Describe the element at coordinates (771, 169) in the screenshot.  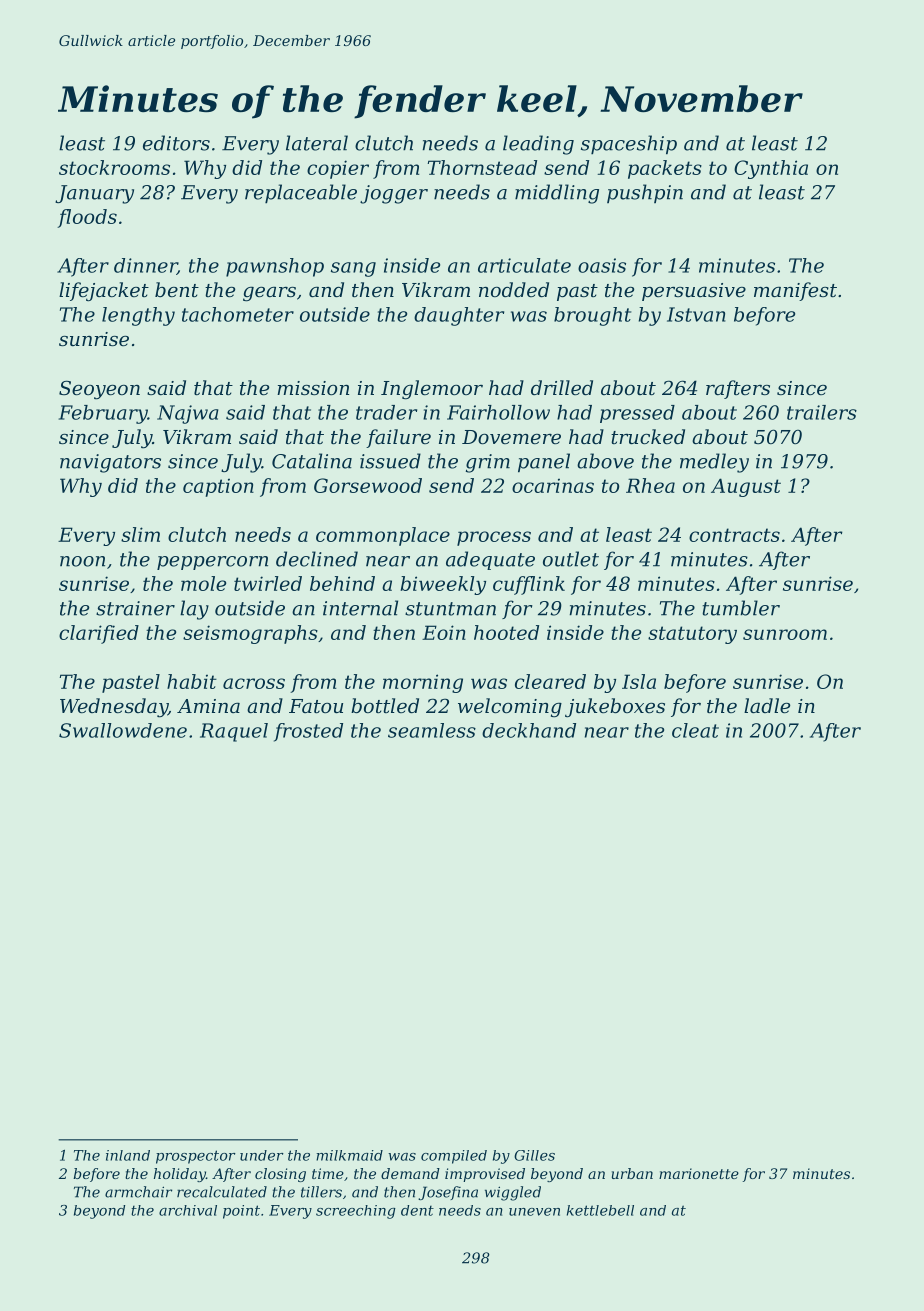
I see `Cynthia` at that location.
